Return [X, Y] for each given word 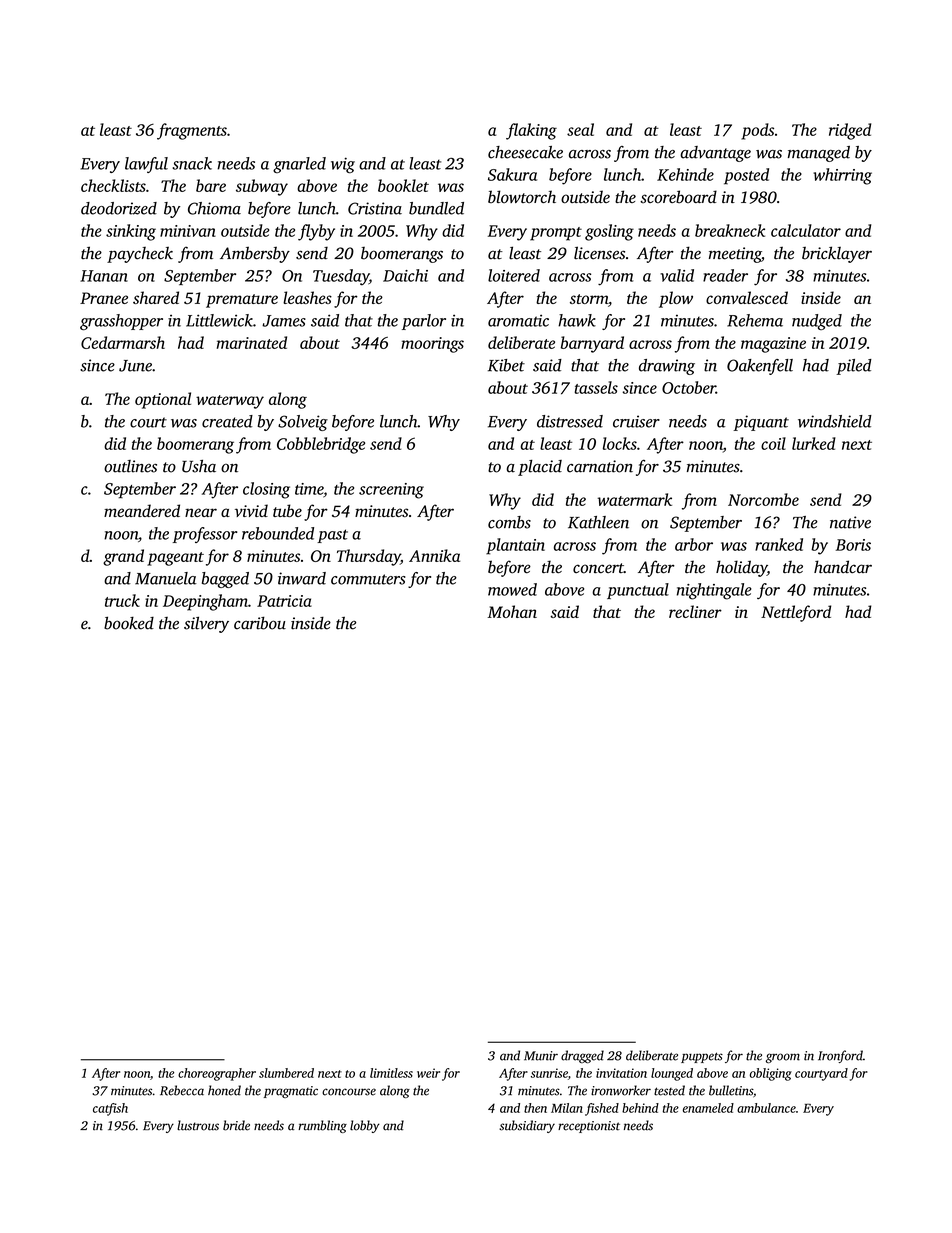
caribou [260, 623]
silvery [206, 624]
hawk [577, 320]
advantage [715, 154]
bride [236, 1125]
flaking [531, 131]
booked [129, 623]
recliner [695, 611]
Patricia [284, 601]
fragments [192, 131]
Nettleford [796, 613]
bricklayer [837, 254]
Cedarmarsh [123, 342]
